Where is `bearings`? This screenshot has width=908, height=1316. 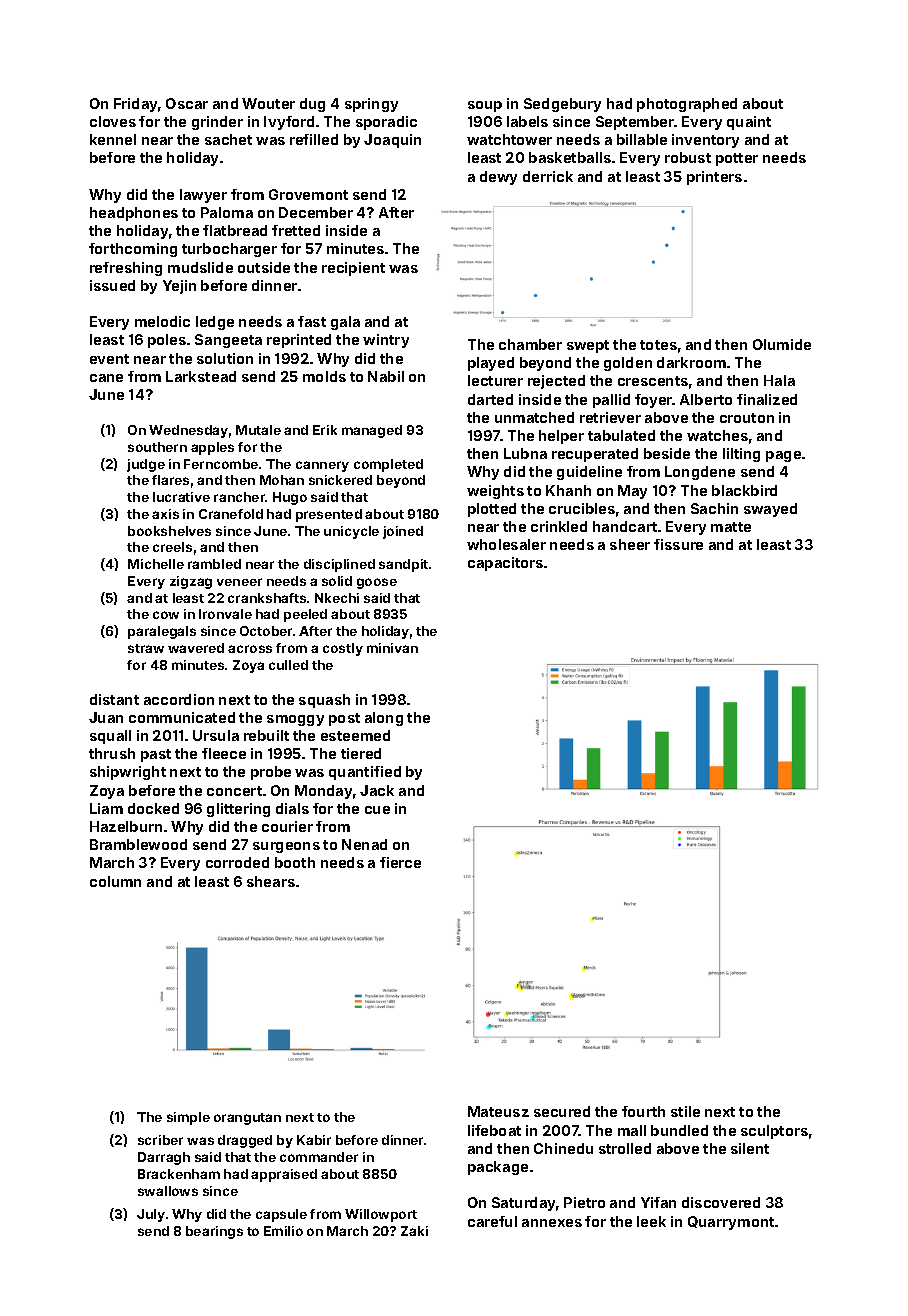
bearings is located at coordinates (214, 1232).
